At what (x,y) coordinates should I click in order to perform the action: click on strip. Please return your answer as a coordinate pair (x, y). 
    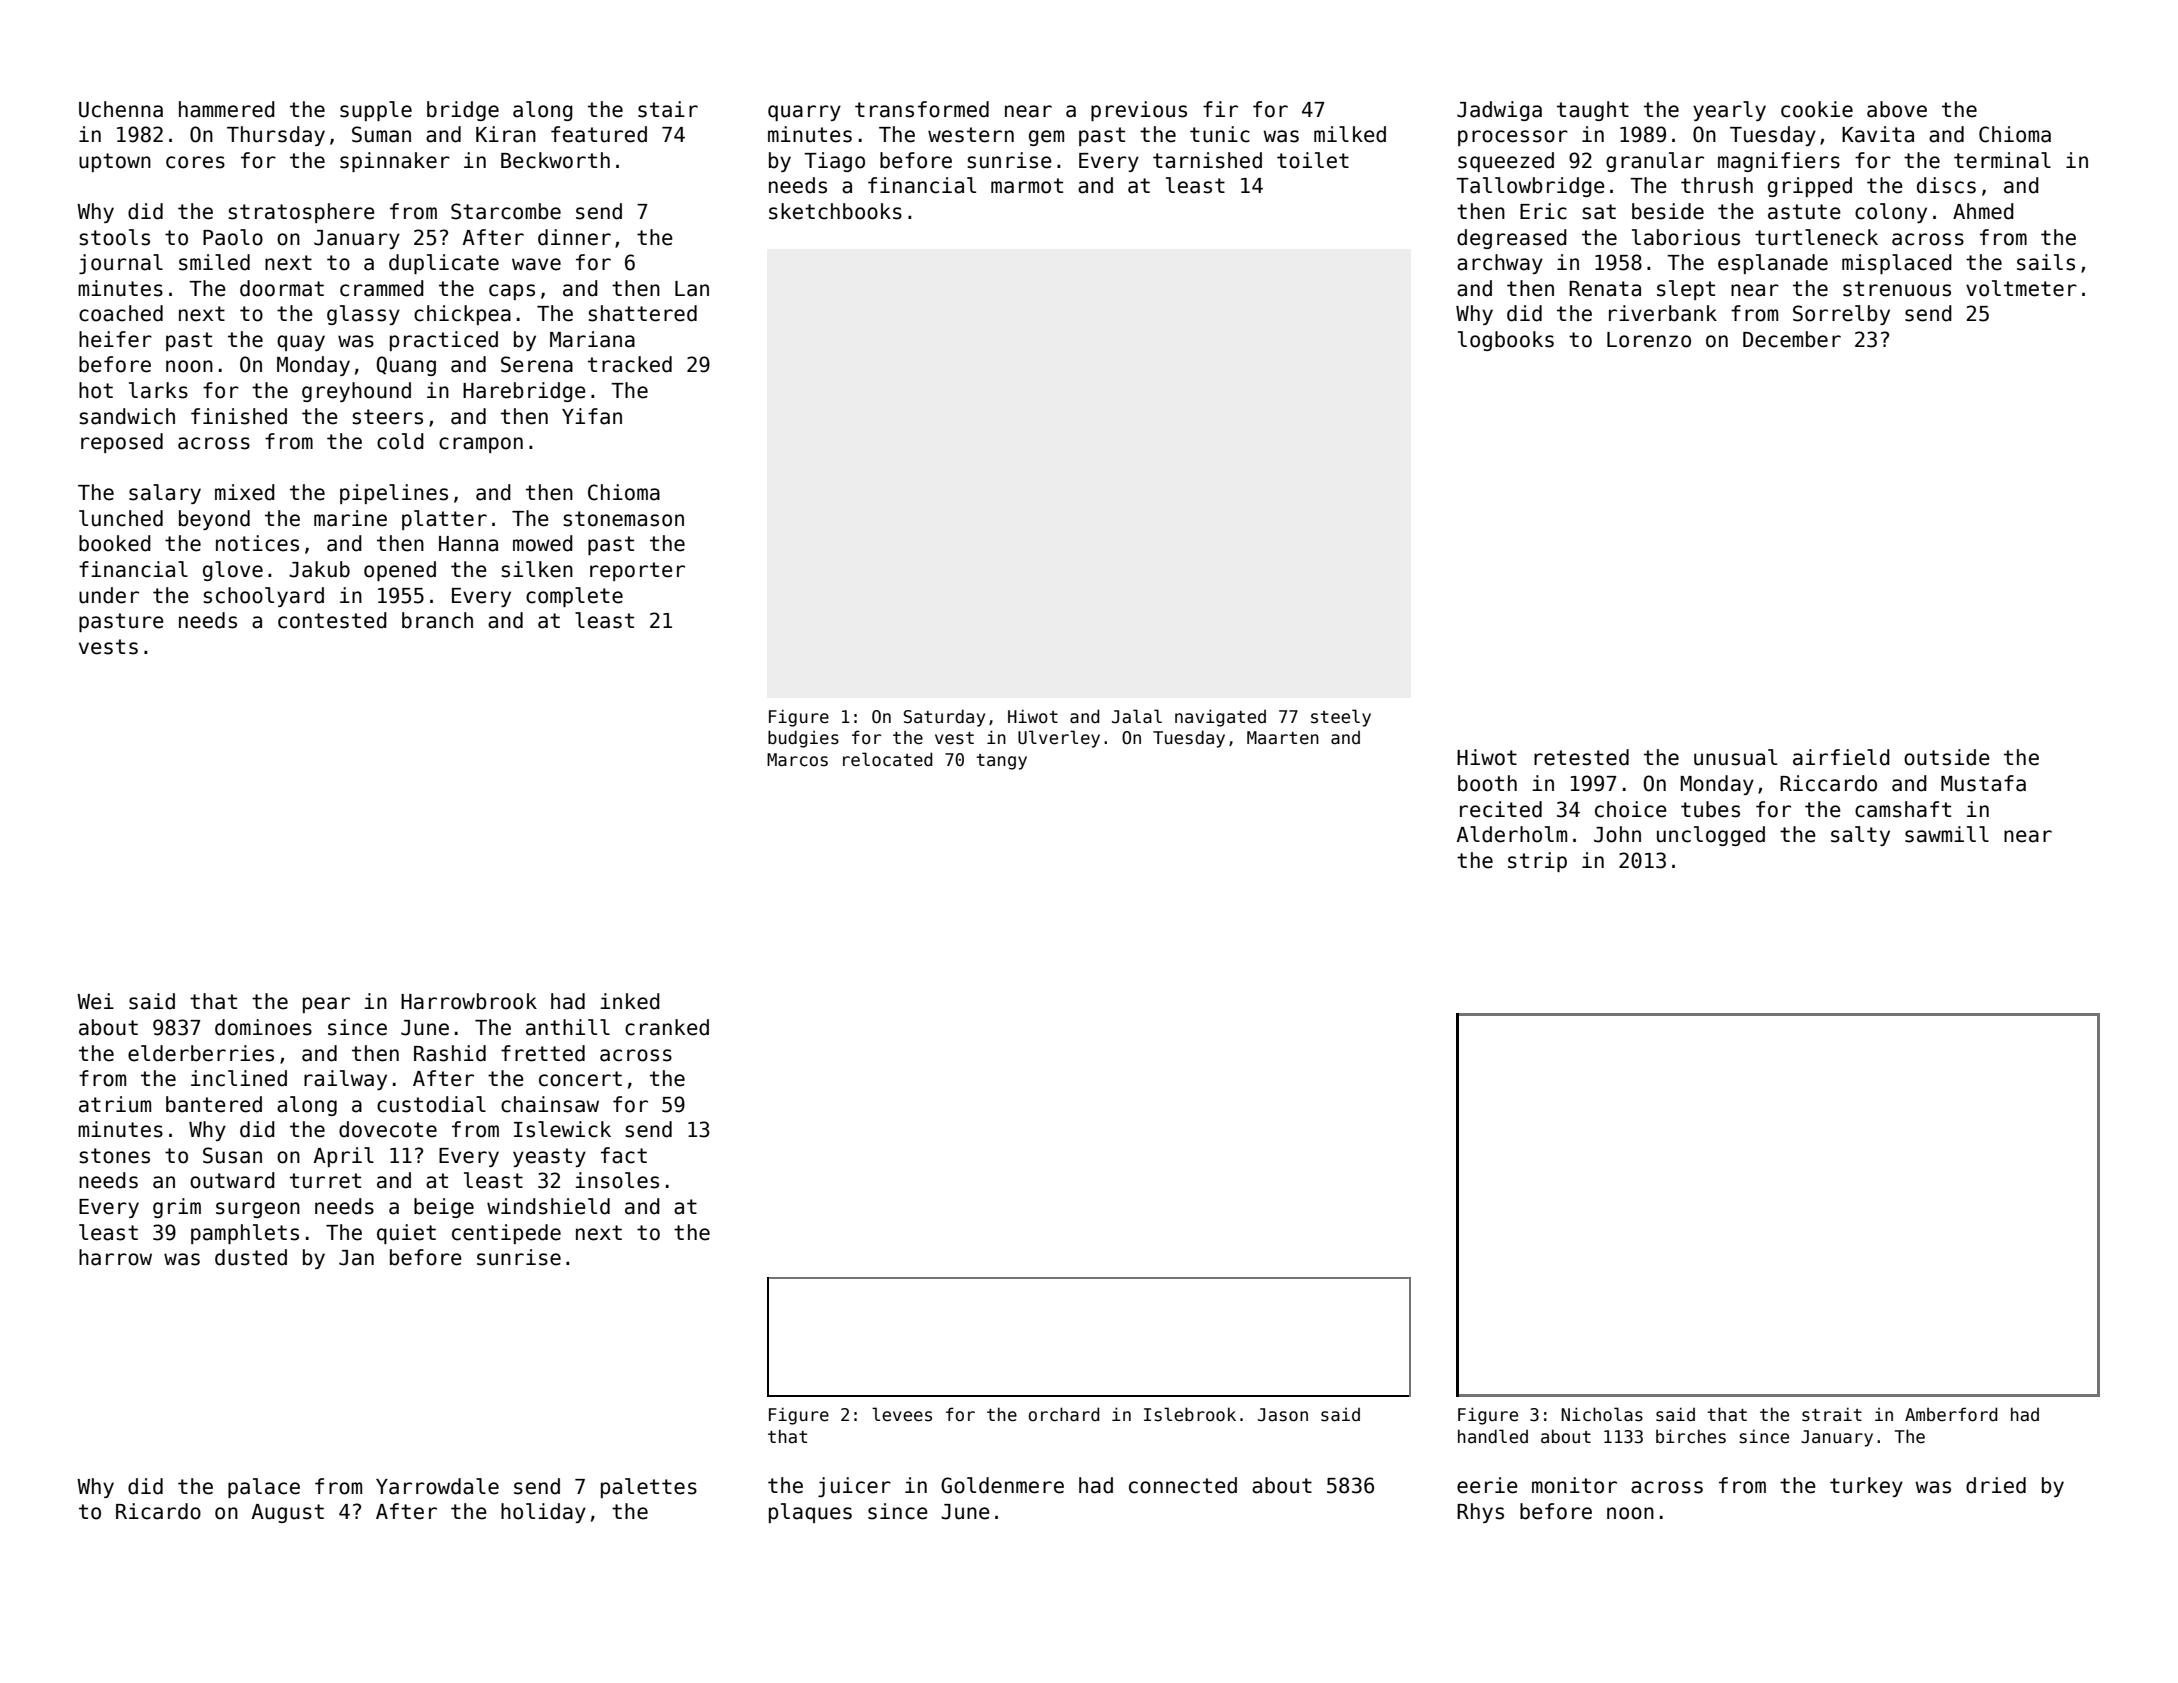
    Looking at the image, I should click on (1537, 862).
